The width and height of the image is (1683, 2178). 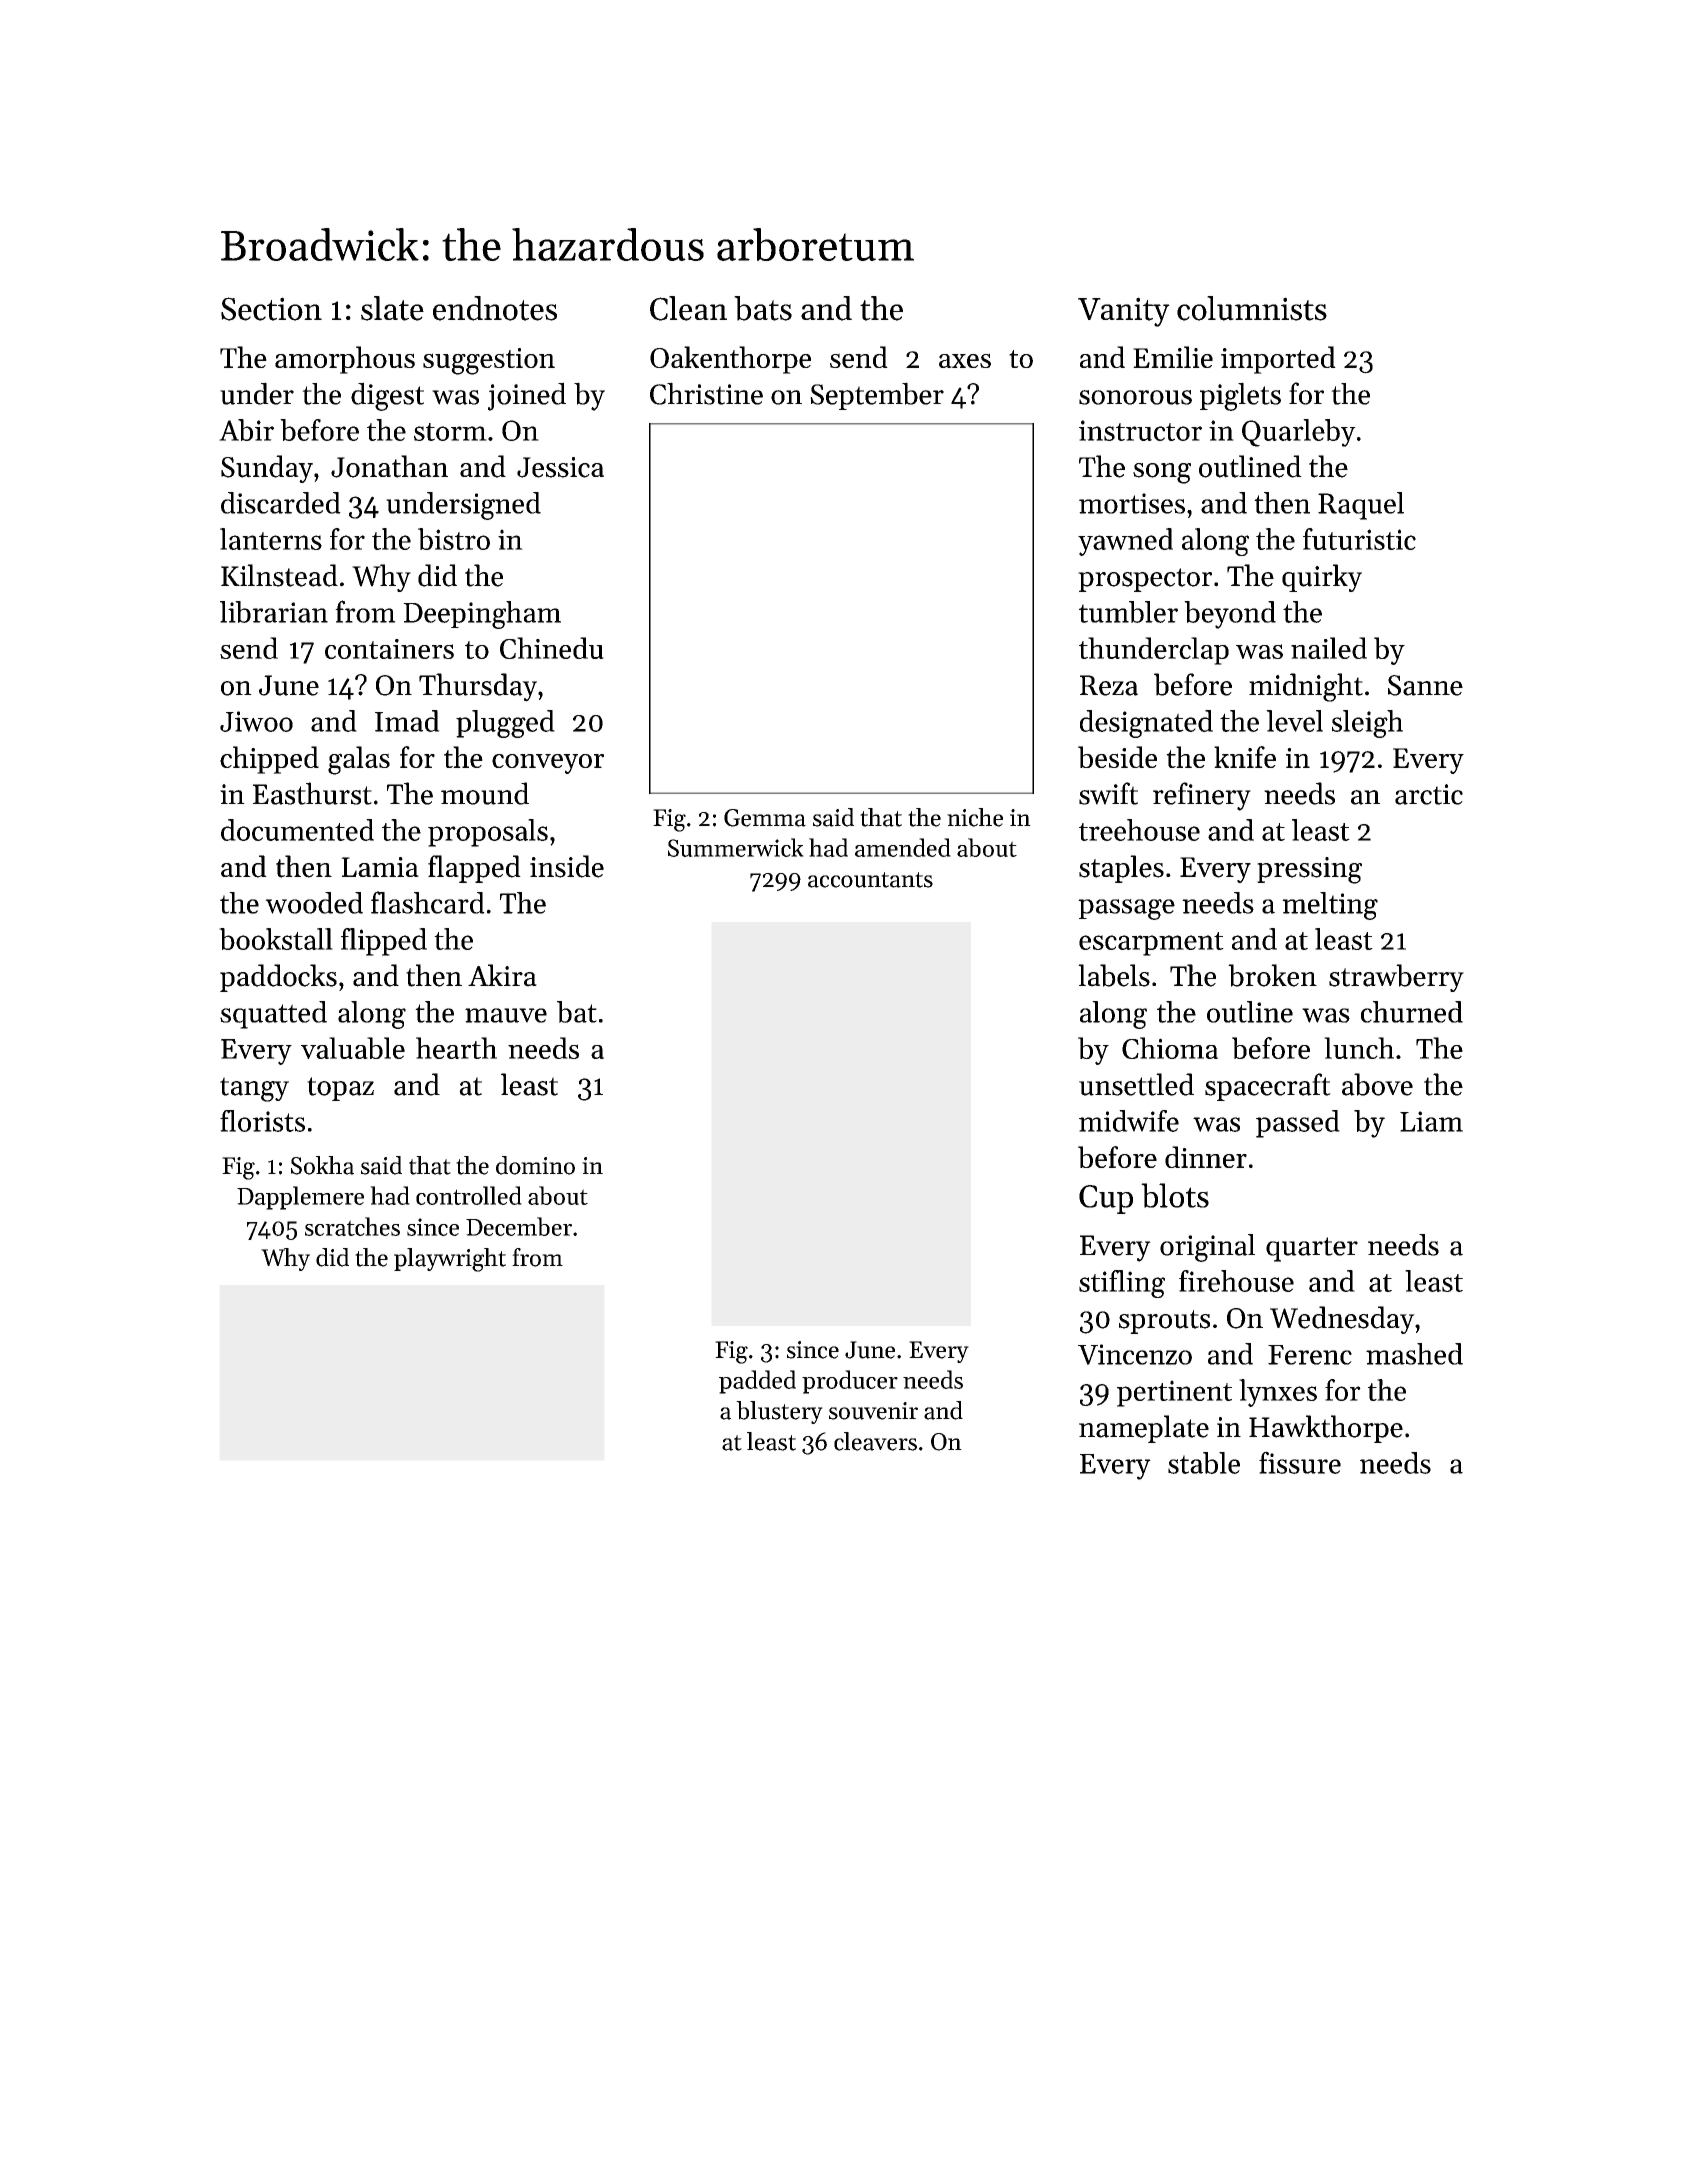 I want to click on escarpment, so click(x=1151, y=944).
